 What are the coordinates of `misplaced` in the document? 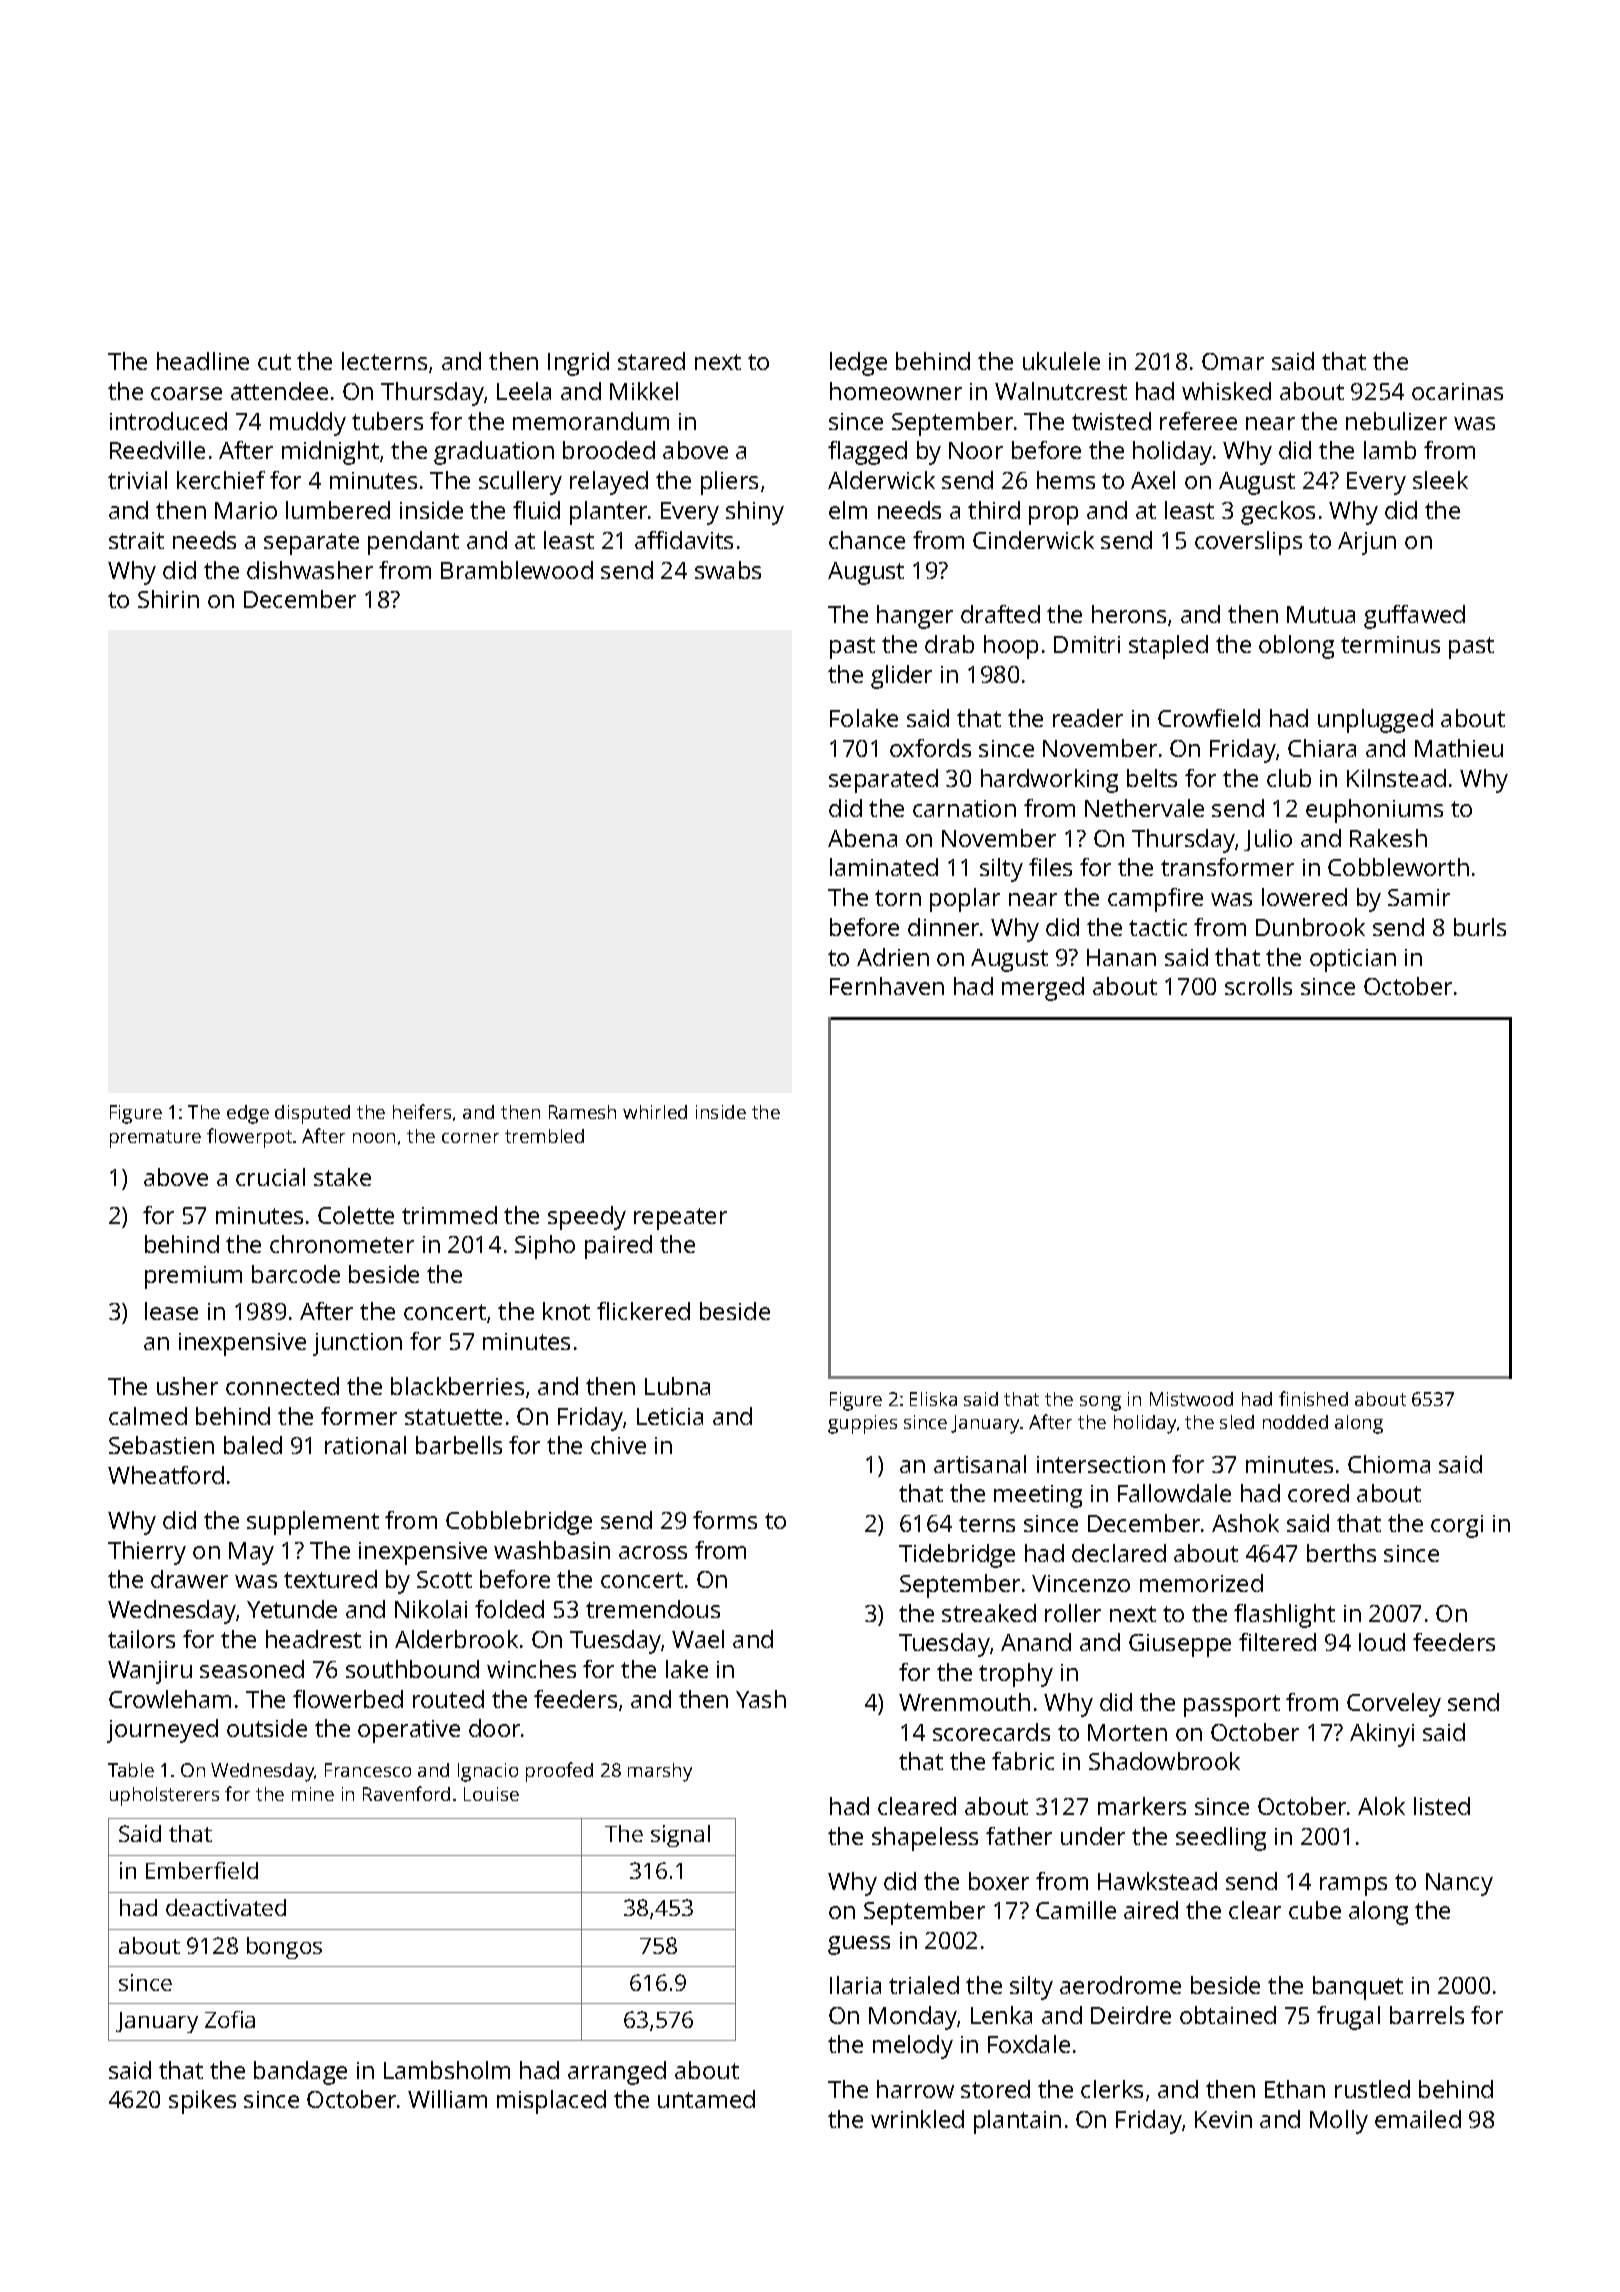 It's located at (551, 2102).
